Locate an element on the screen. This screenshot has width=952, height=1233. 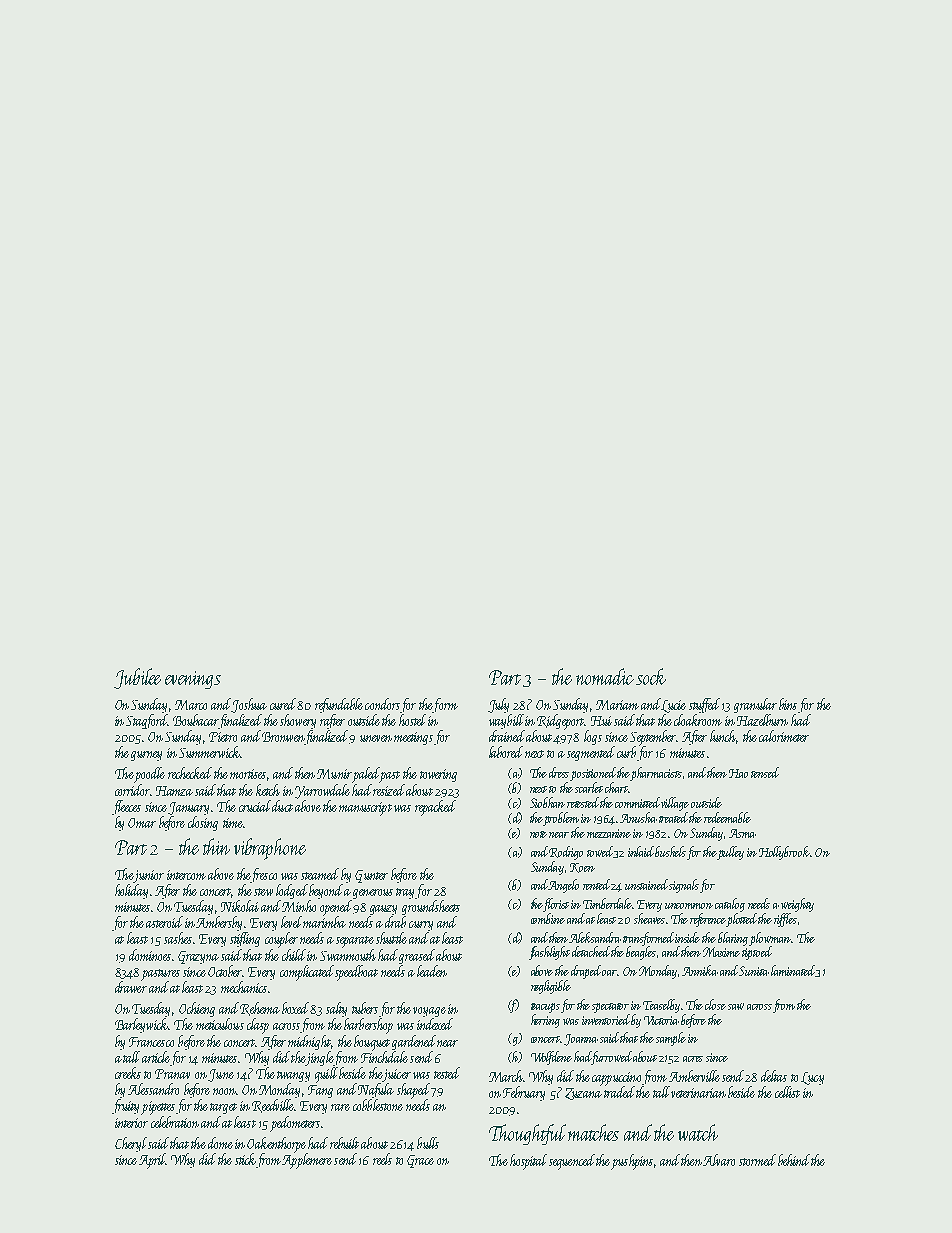
Wolfdene is located at coordinates (551, 1058).
